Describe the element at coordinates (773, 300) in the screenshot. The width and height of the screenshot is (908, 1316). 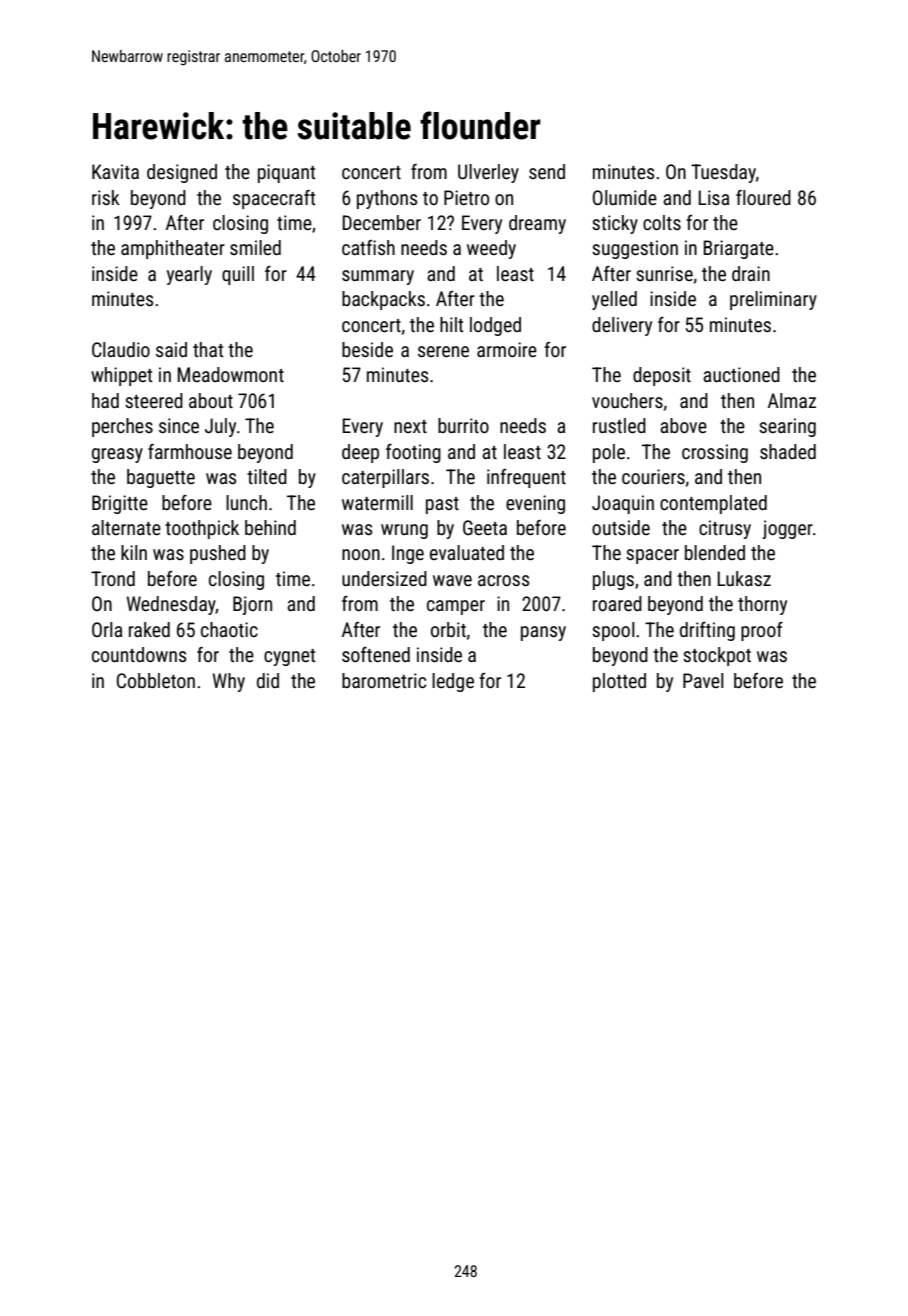
I see `preliminary` at that location.
